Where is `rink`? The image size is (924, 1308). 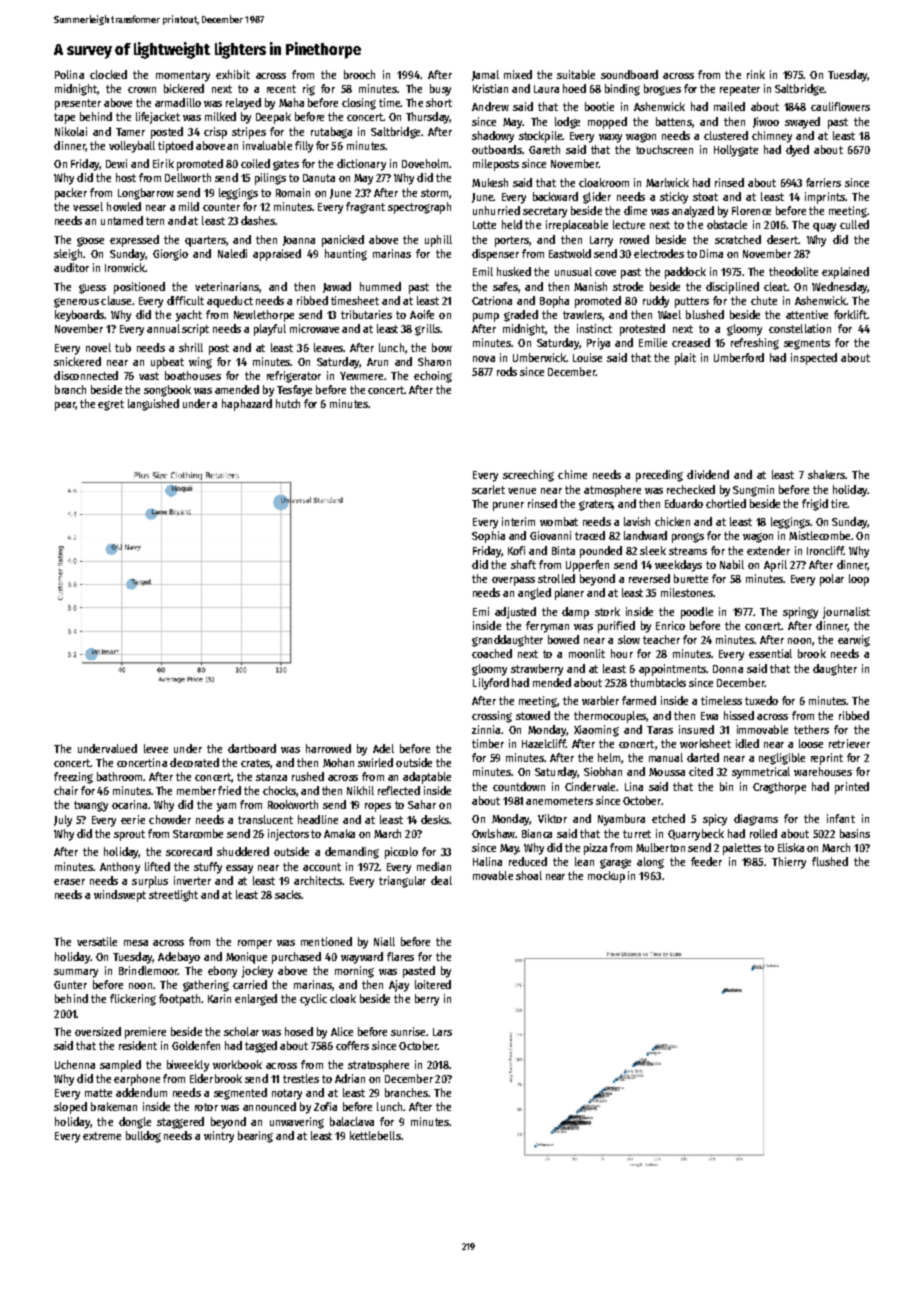 rink is located at coordinates (756, 74).
